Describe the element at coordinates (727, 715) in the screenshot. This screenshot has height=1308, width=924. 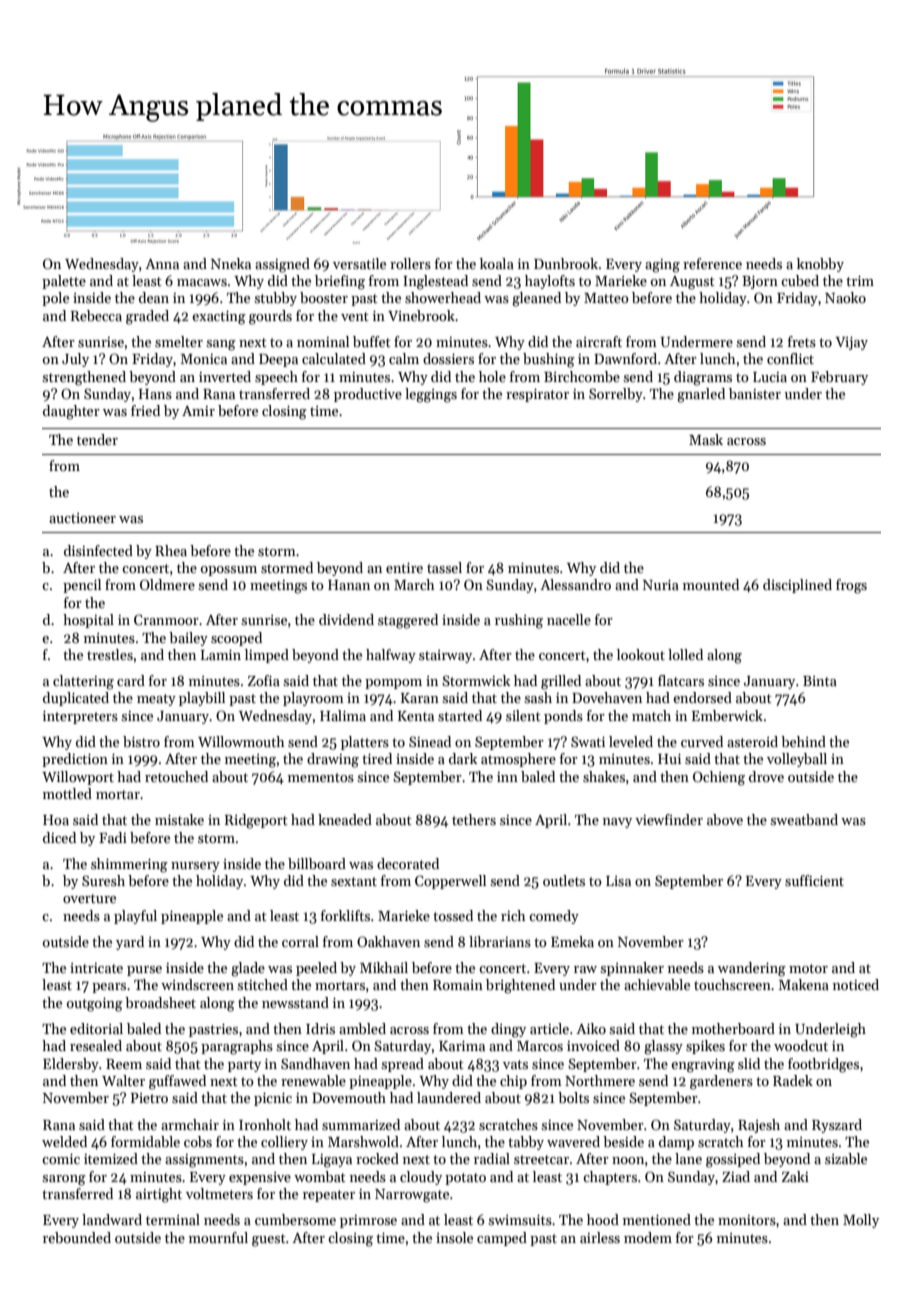
I see `Emberwick` at that location.
